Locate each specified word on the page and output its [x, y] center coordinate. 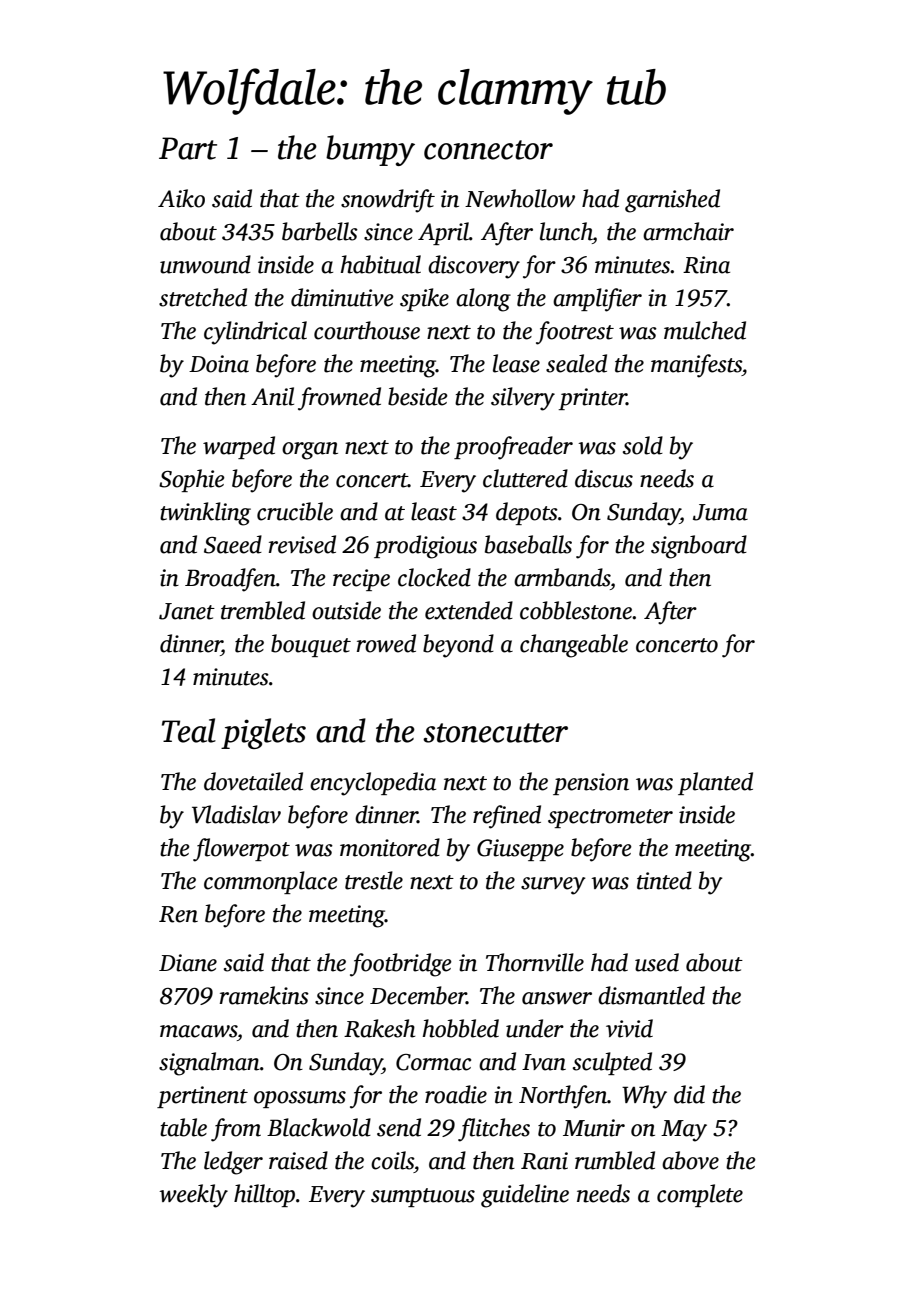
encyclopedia [373, 784]
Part [188, 148]
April [443, 233]
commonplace [271, 882]
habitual [381, 264]
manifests [696, 366]
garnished [672, 201]
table [183, 1127]
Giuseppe [520, 850]
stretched [203, 297]
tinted [664, 880]
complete [700, 1195]
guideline [525, 1196]
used [657, 962]
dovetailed [253, 781]
